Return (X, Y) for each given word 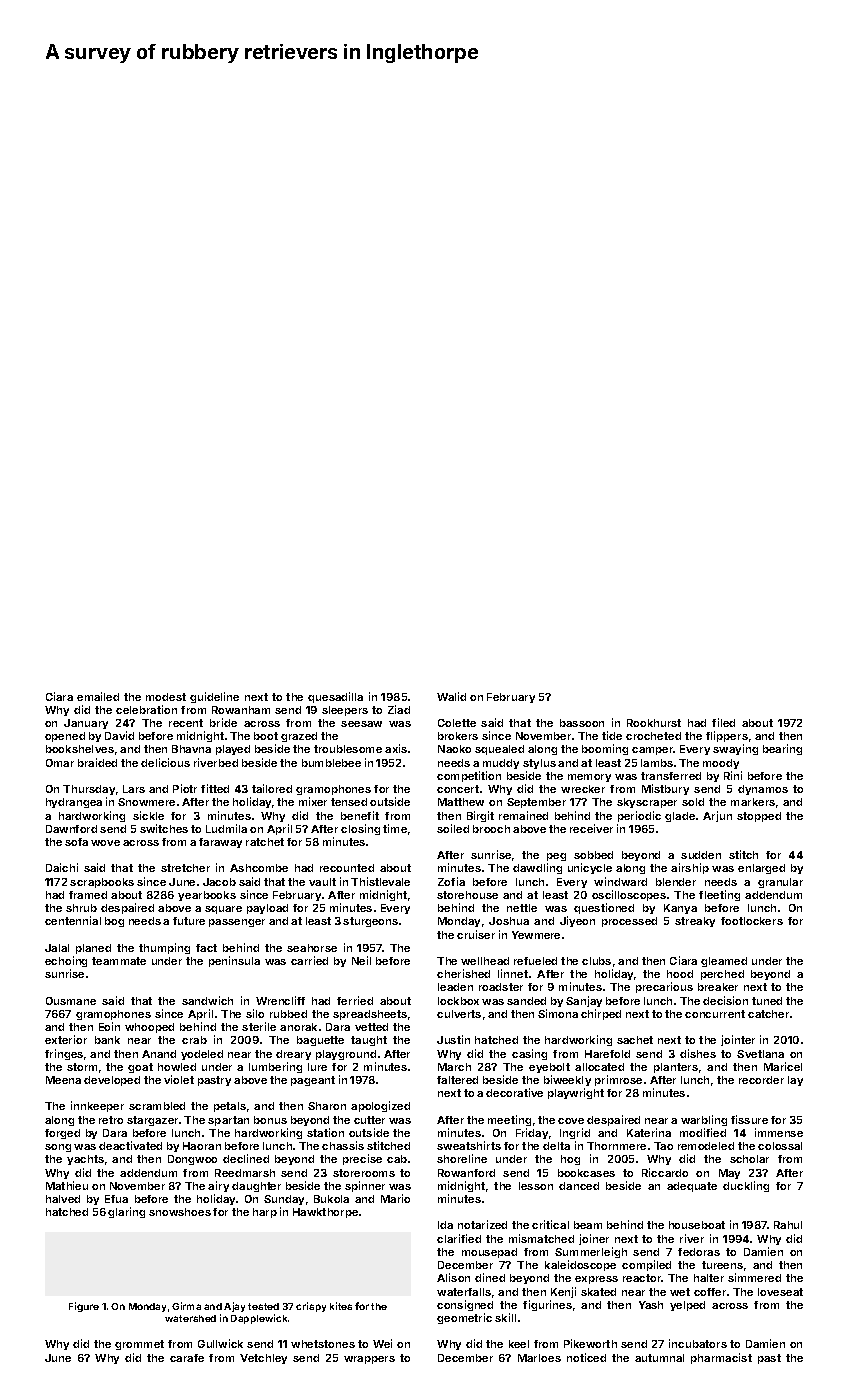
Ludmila (226, 828)
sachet (635, 1040)
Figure (84, 1307)
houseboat (697, 1225)
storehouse (467, 895)
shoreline (462, 1158)
